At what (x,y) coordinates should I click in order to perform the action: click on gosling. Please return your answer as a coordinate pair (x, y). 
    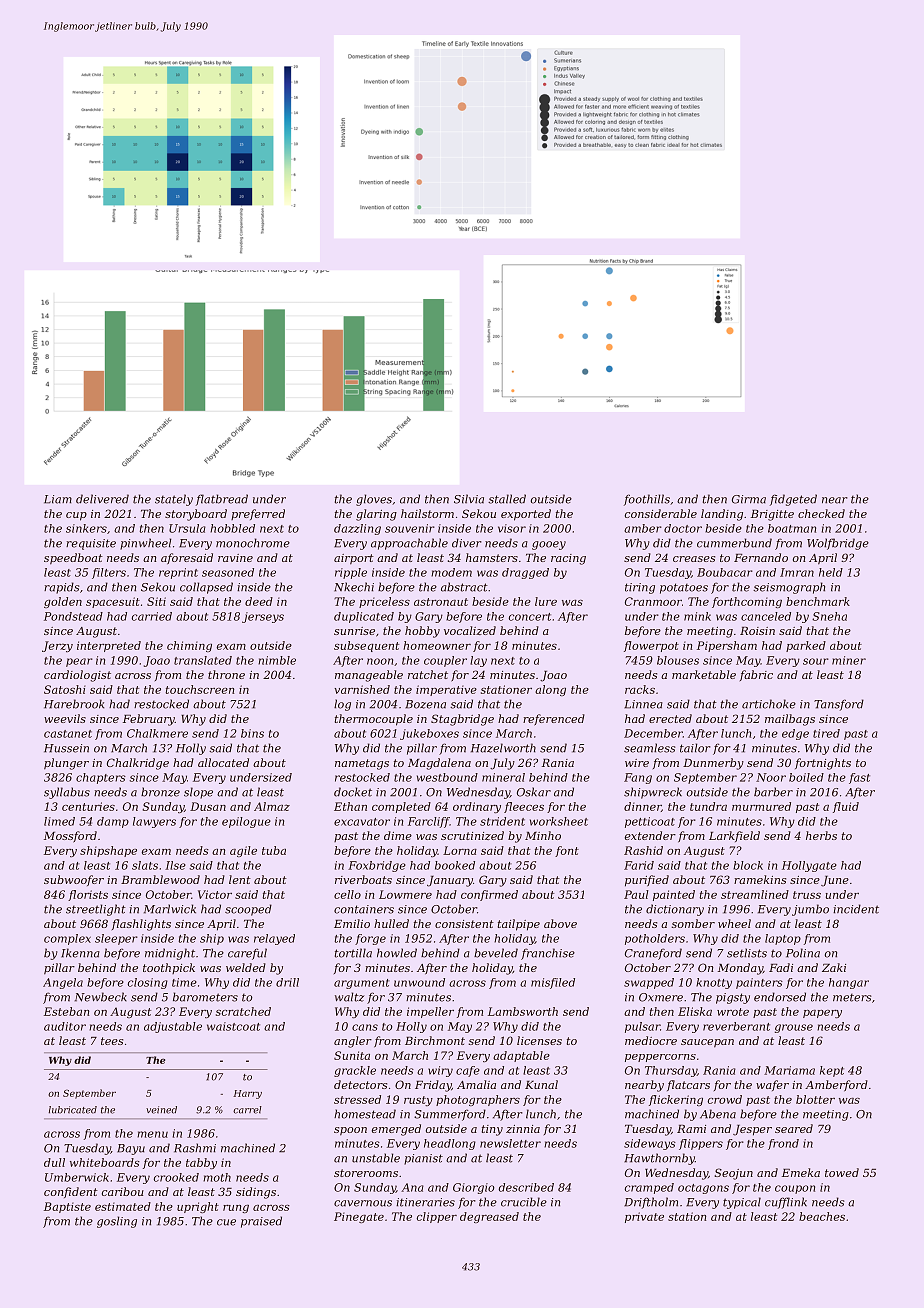
    Looking at the image, I should click on (117, 1222).
